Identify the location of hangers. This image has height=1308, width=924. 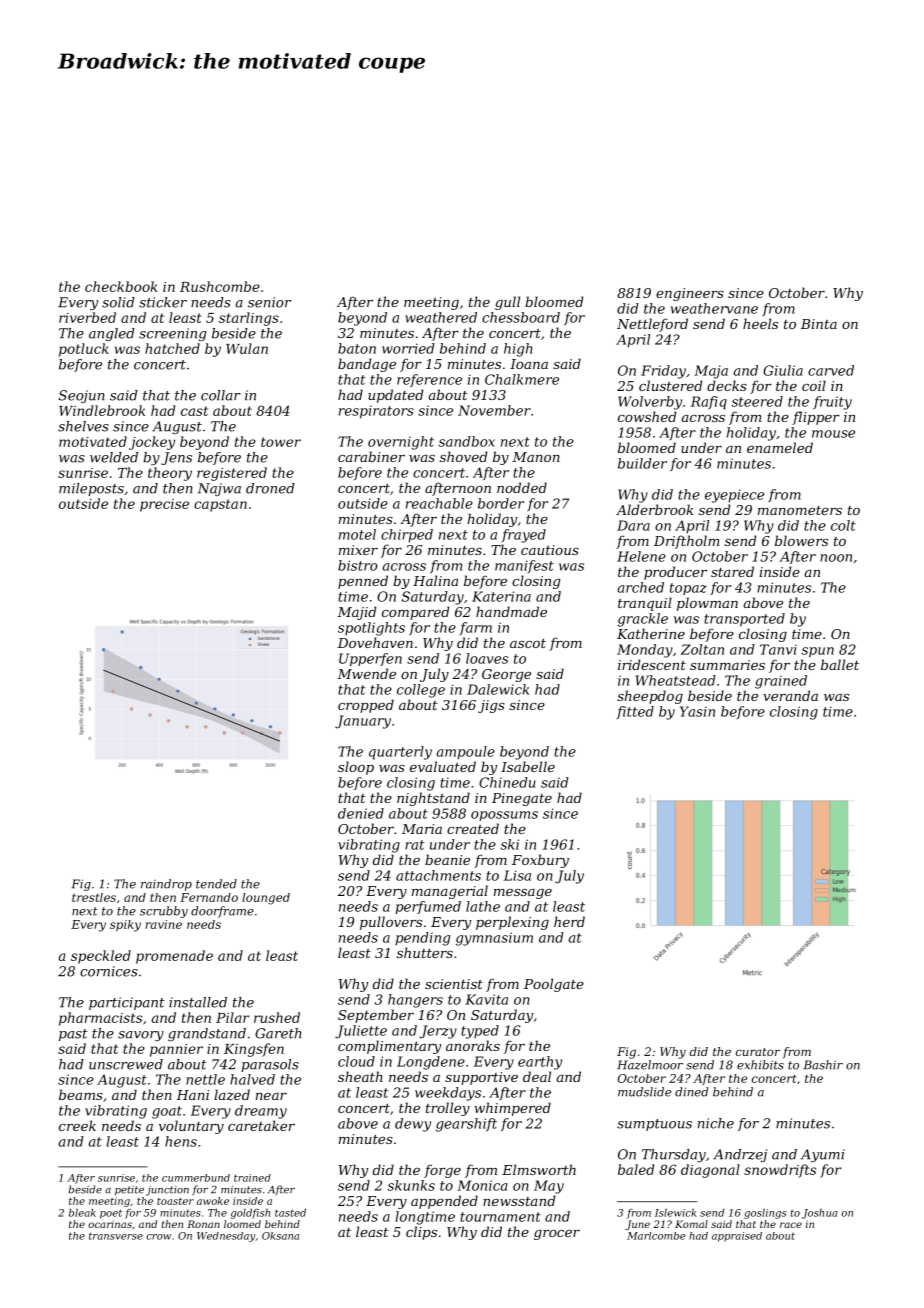
(415, 1001).
